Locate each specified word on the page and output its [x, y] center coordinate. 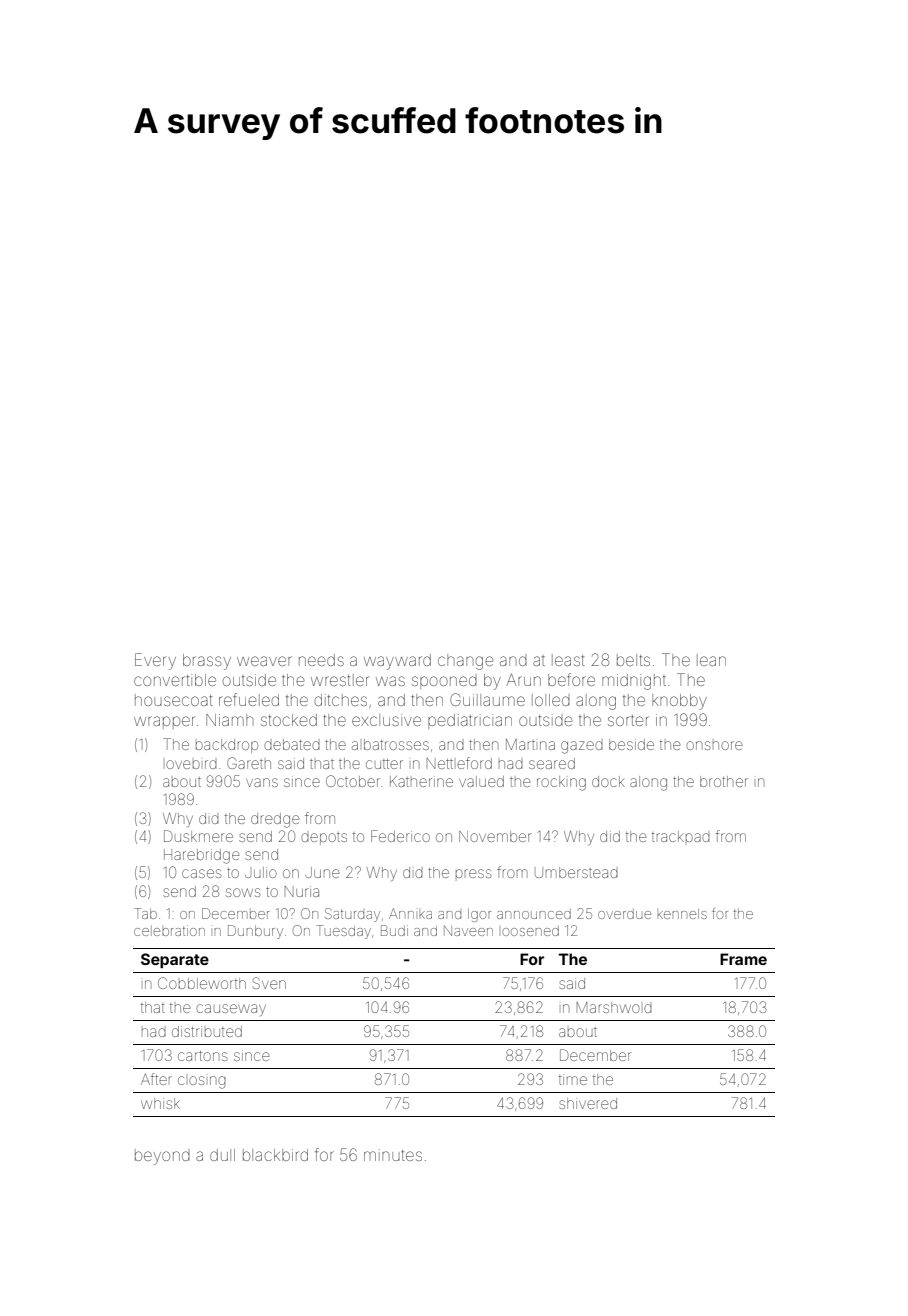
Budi [394, 930]
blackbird [275, 1155]
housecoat [174, 700]
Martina [530, 744]
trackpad [681, 836]
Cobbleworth [202, 983]
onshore [714, 745]
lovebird [191, 764]
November [495, 836]
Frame [743, 959]
